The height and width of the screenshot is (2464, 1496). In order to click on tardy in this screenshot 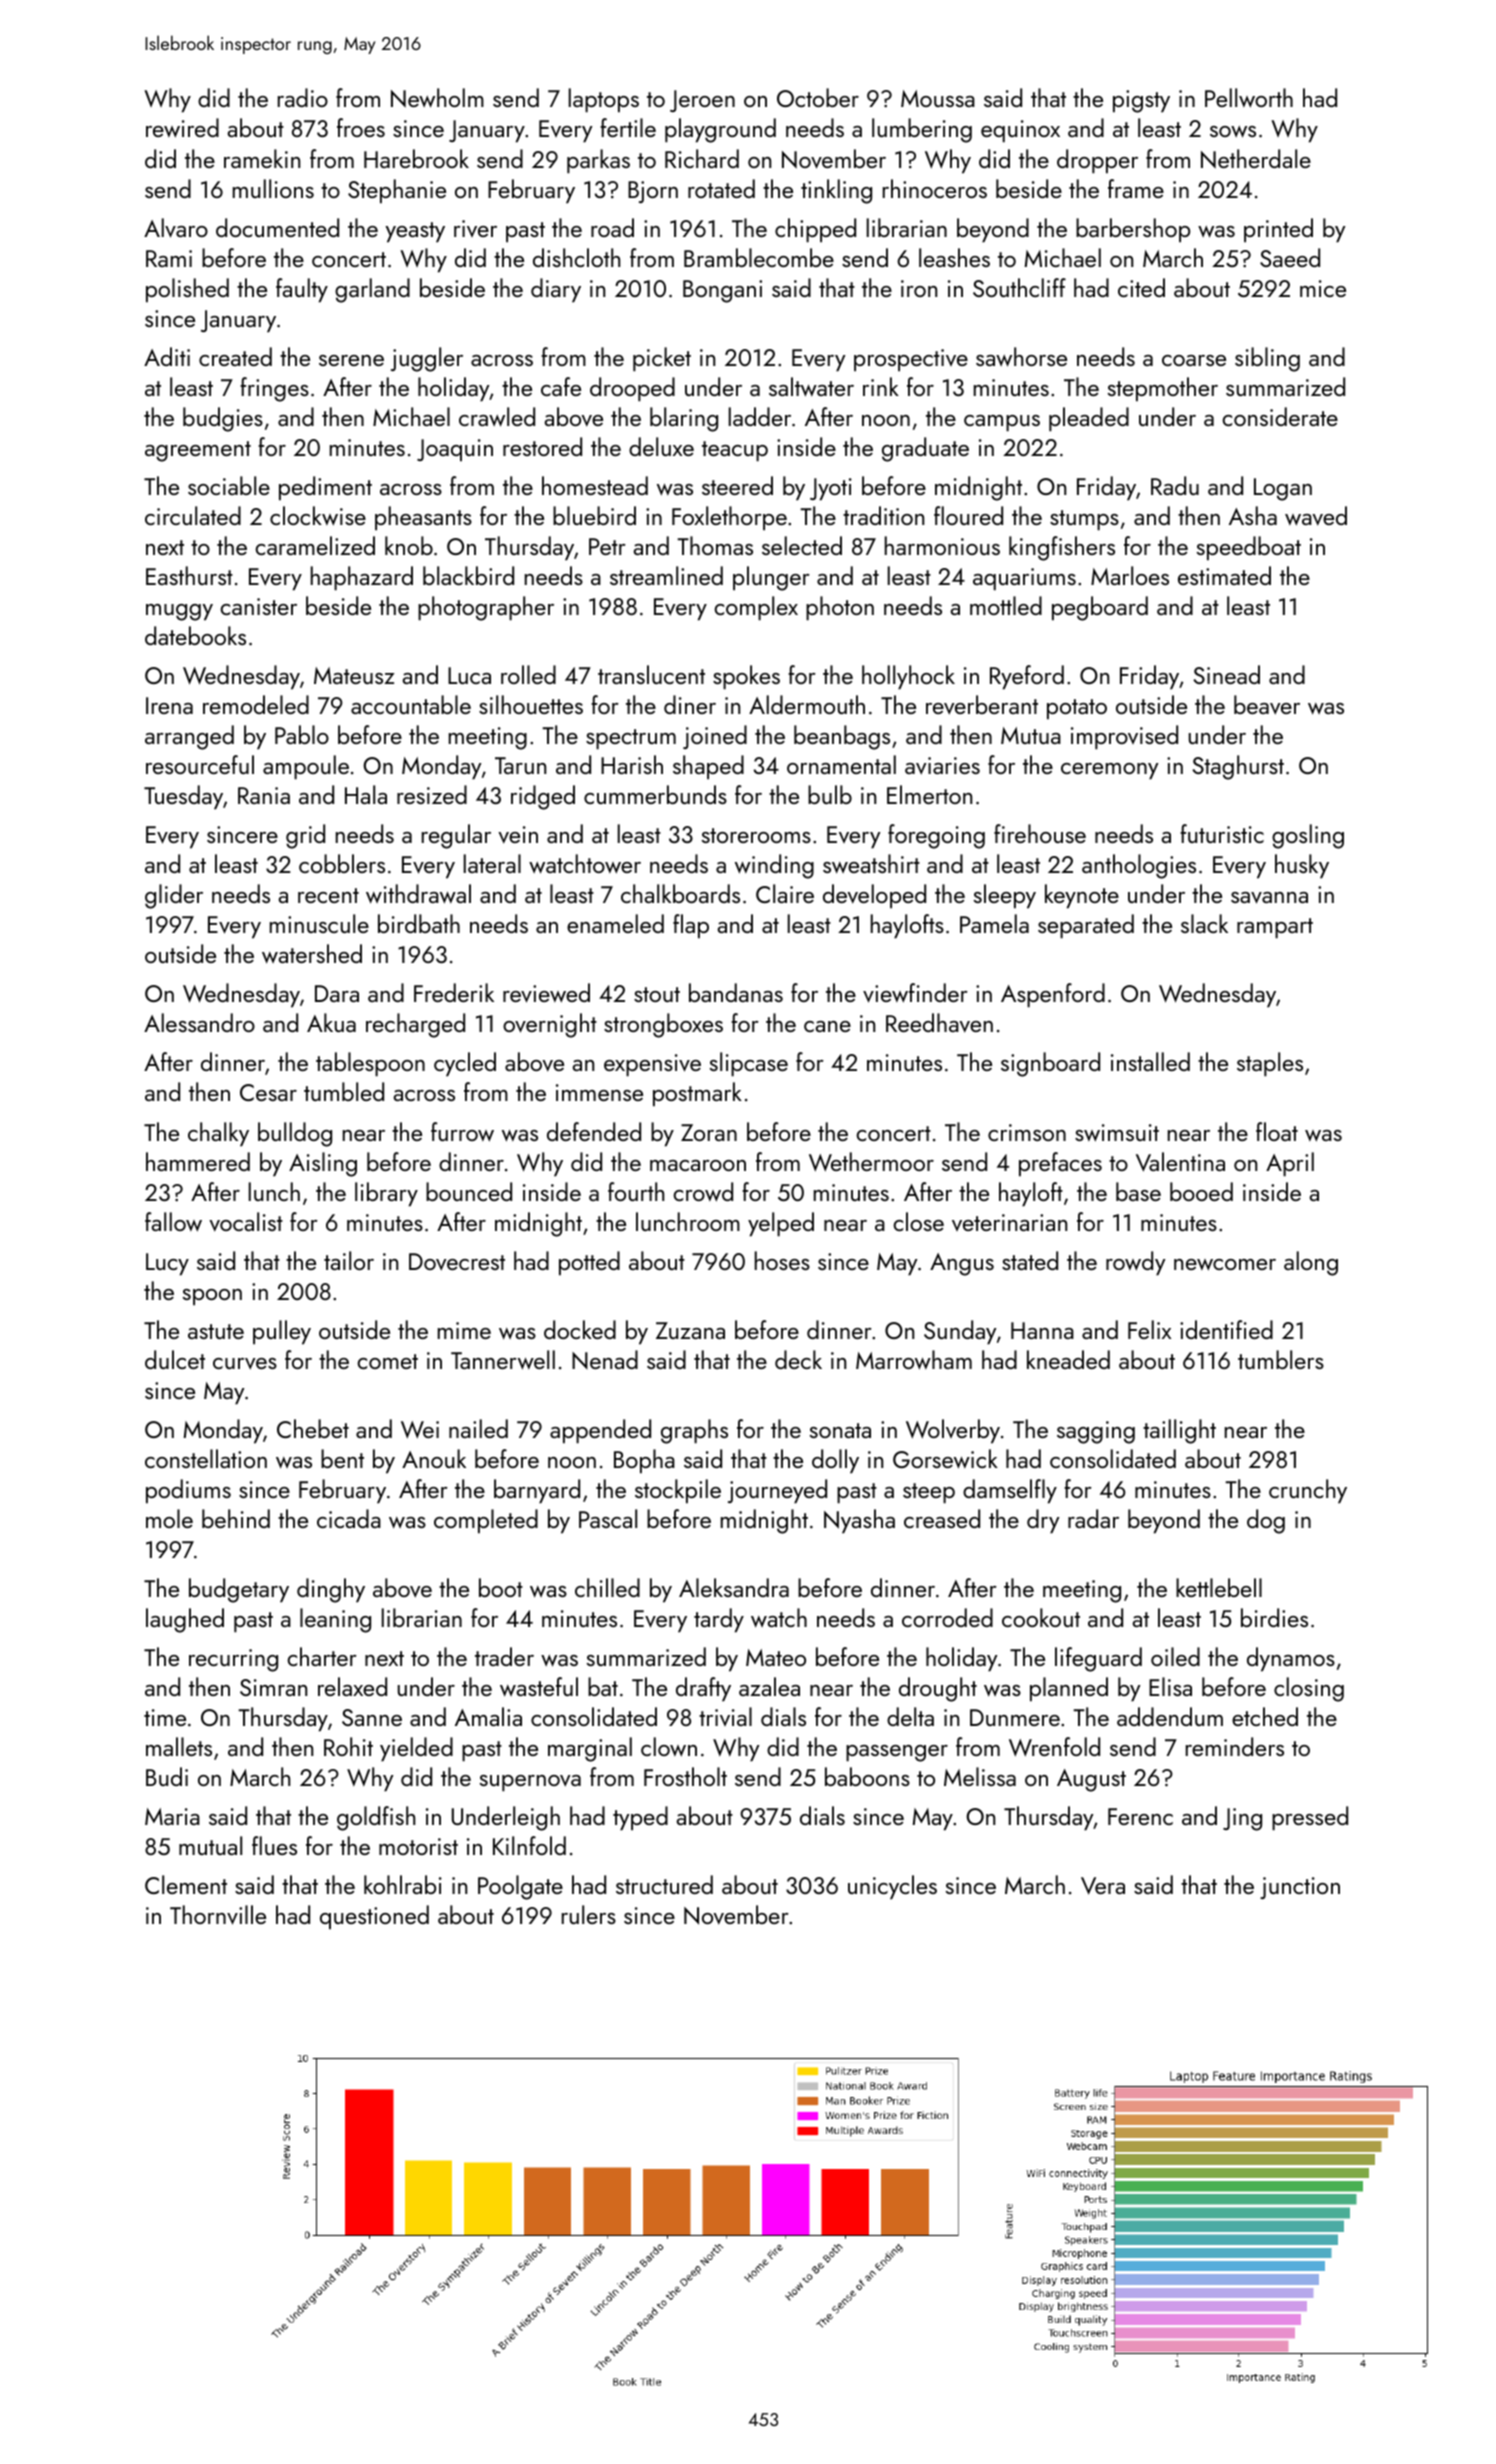, I will do `click(719, 1620)`.
